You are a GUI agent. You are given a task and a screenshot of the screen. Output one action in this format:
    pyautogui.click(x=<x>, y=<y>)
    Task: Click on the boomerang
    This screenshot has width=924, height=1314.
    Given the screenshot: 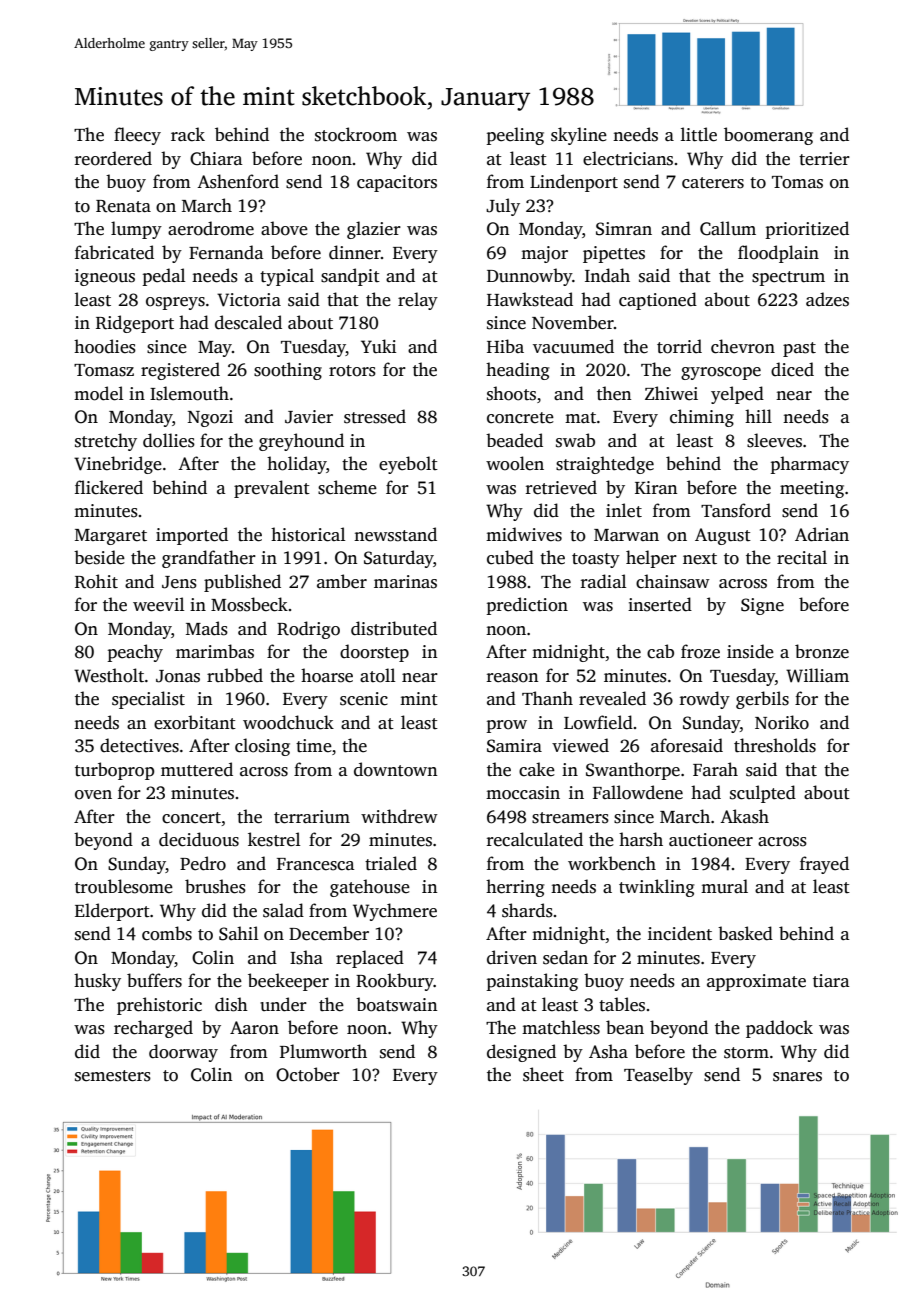 What is the action you would take?
    pyautogui.click(x=768, y=136)
